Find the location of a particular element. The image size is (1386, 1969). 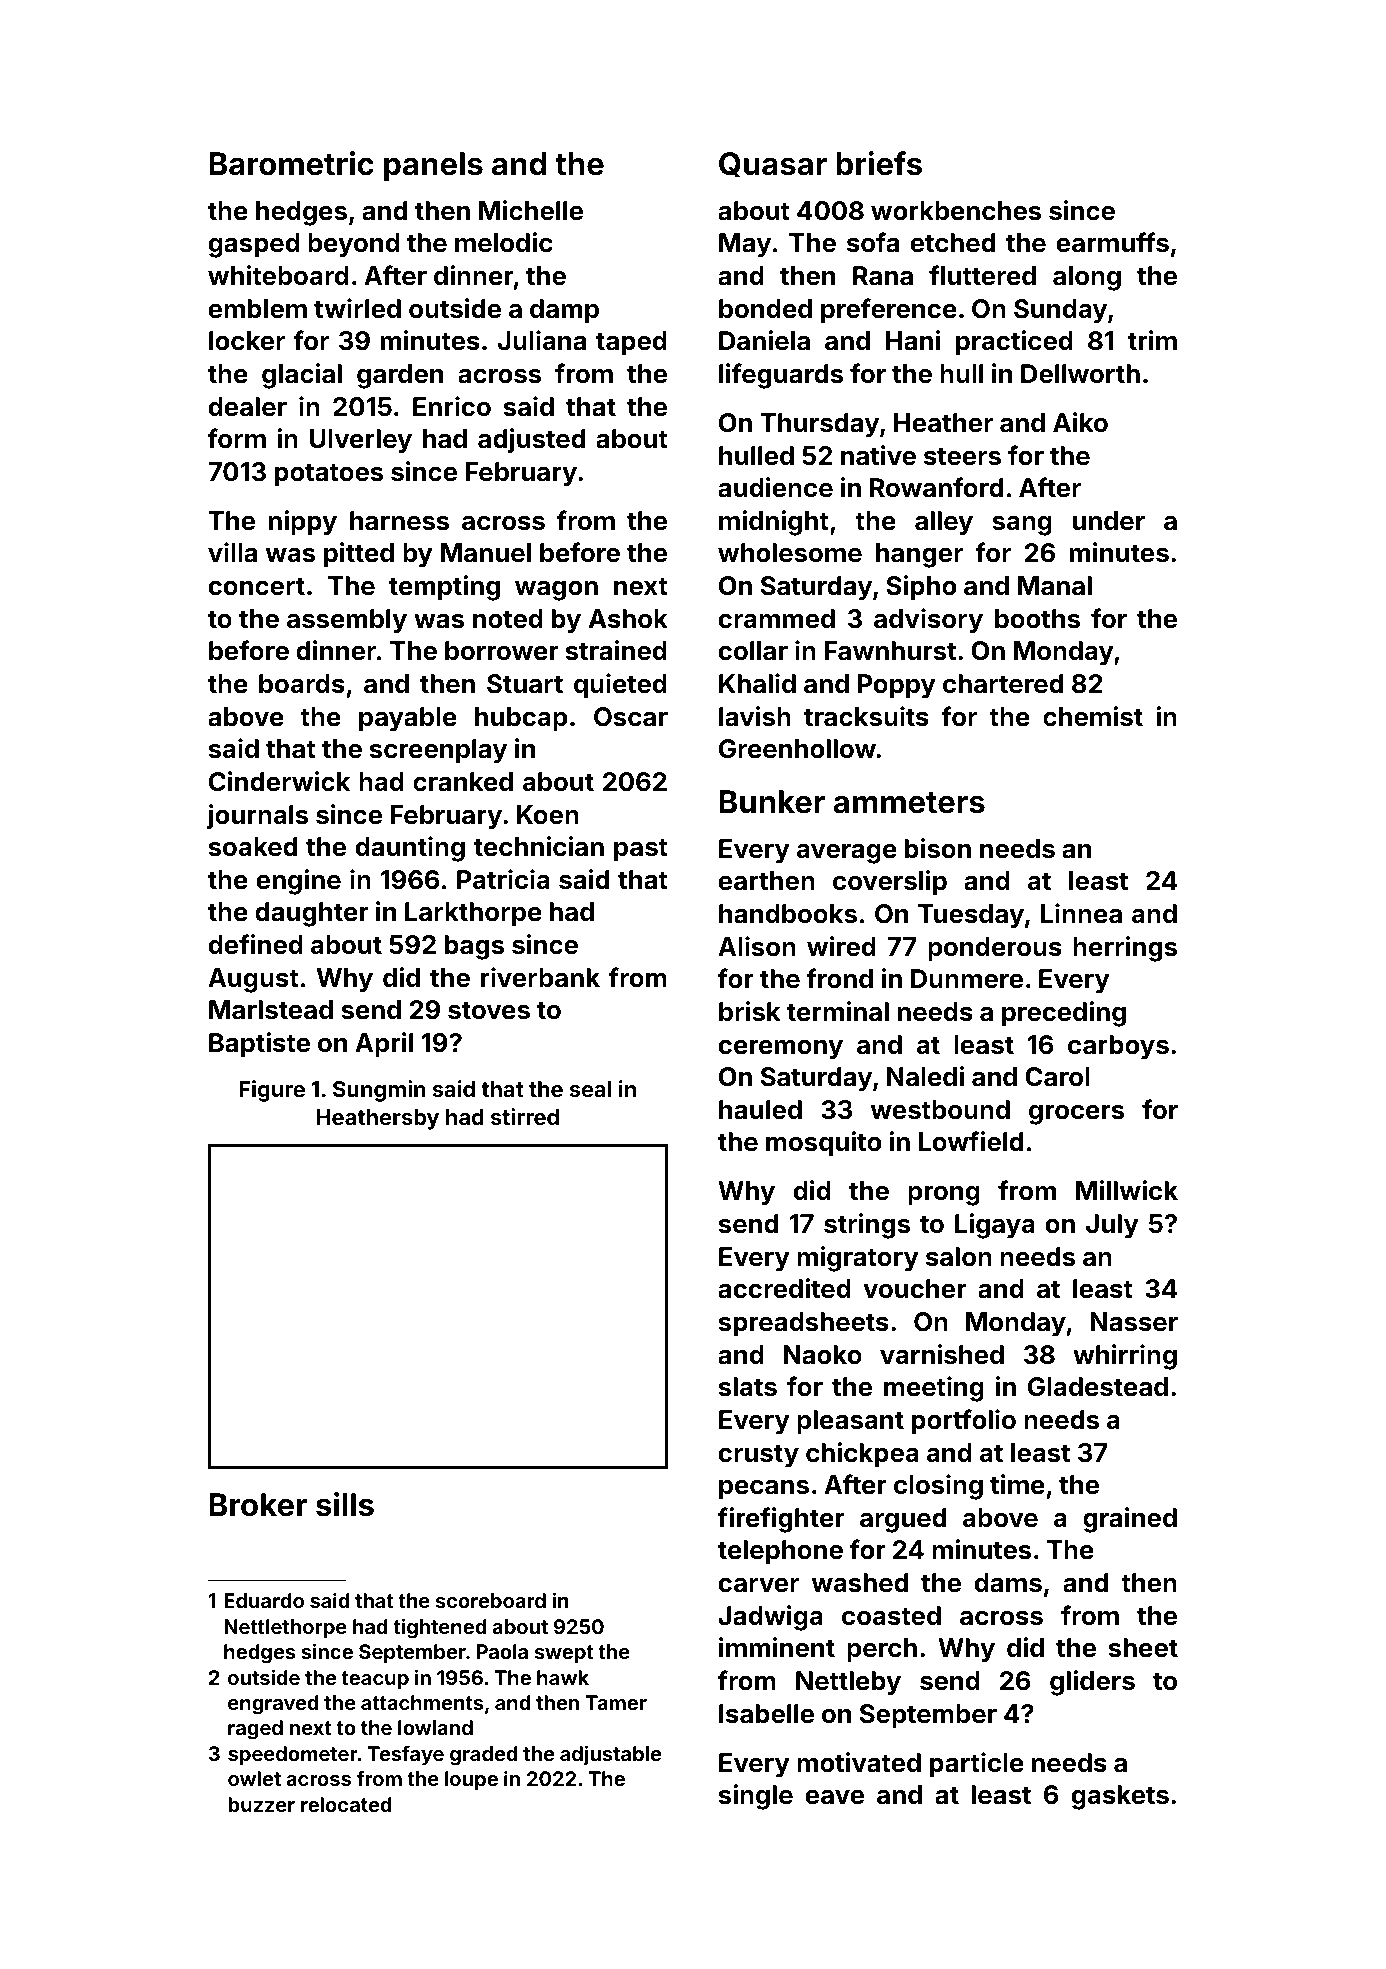

April is located at coordinates (384, 1045).
